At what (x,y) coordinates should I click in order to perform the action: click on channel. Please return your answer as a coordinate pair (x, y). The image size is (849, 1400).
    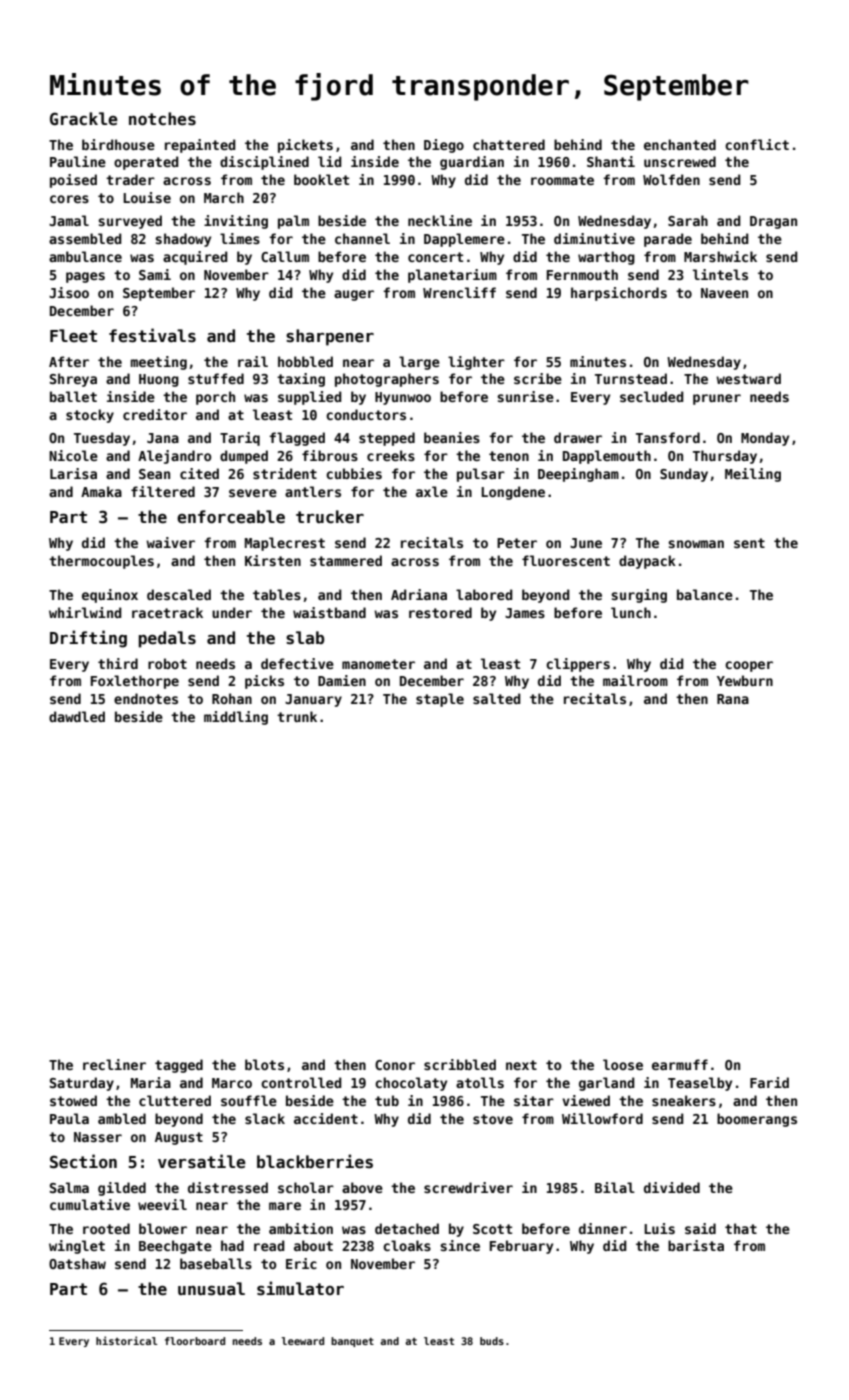
    Looking at the image, I should click on (362, 238).
